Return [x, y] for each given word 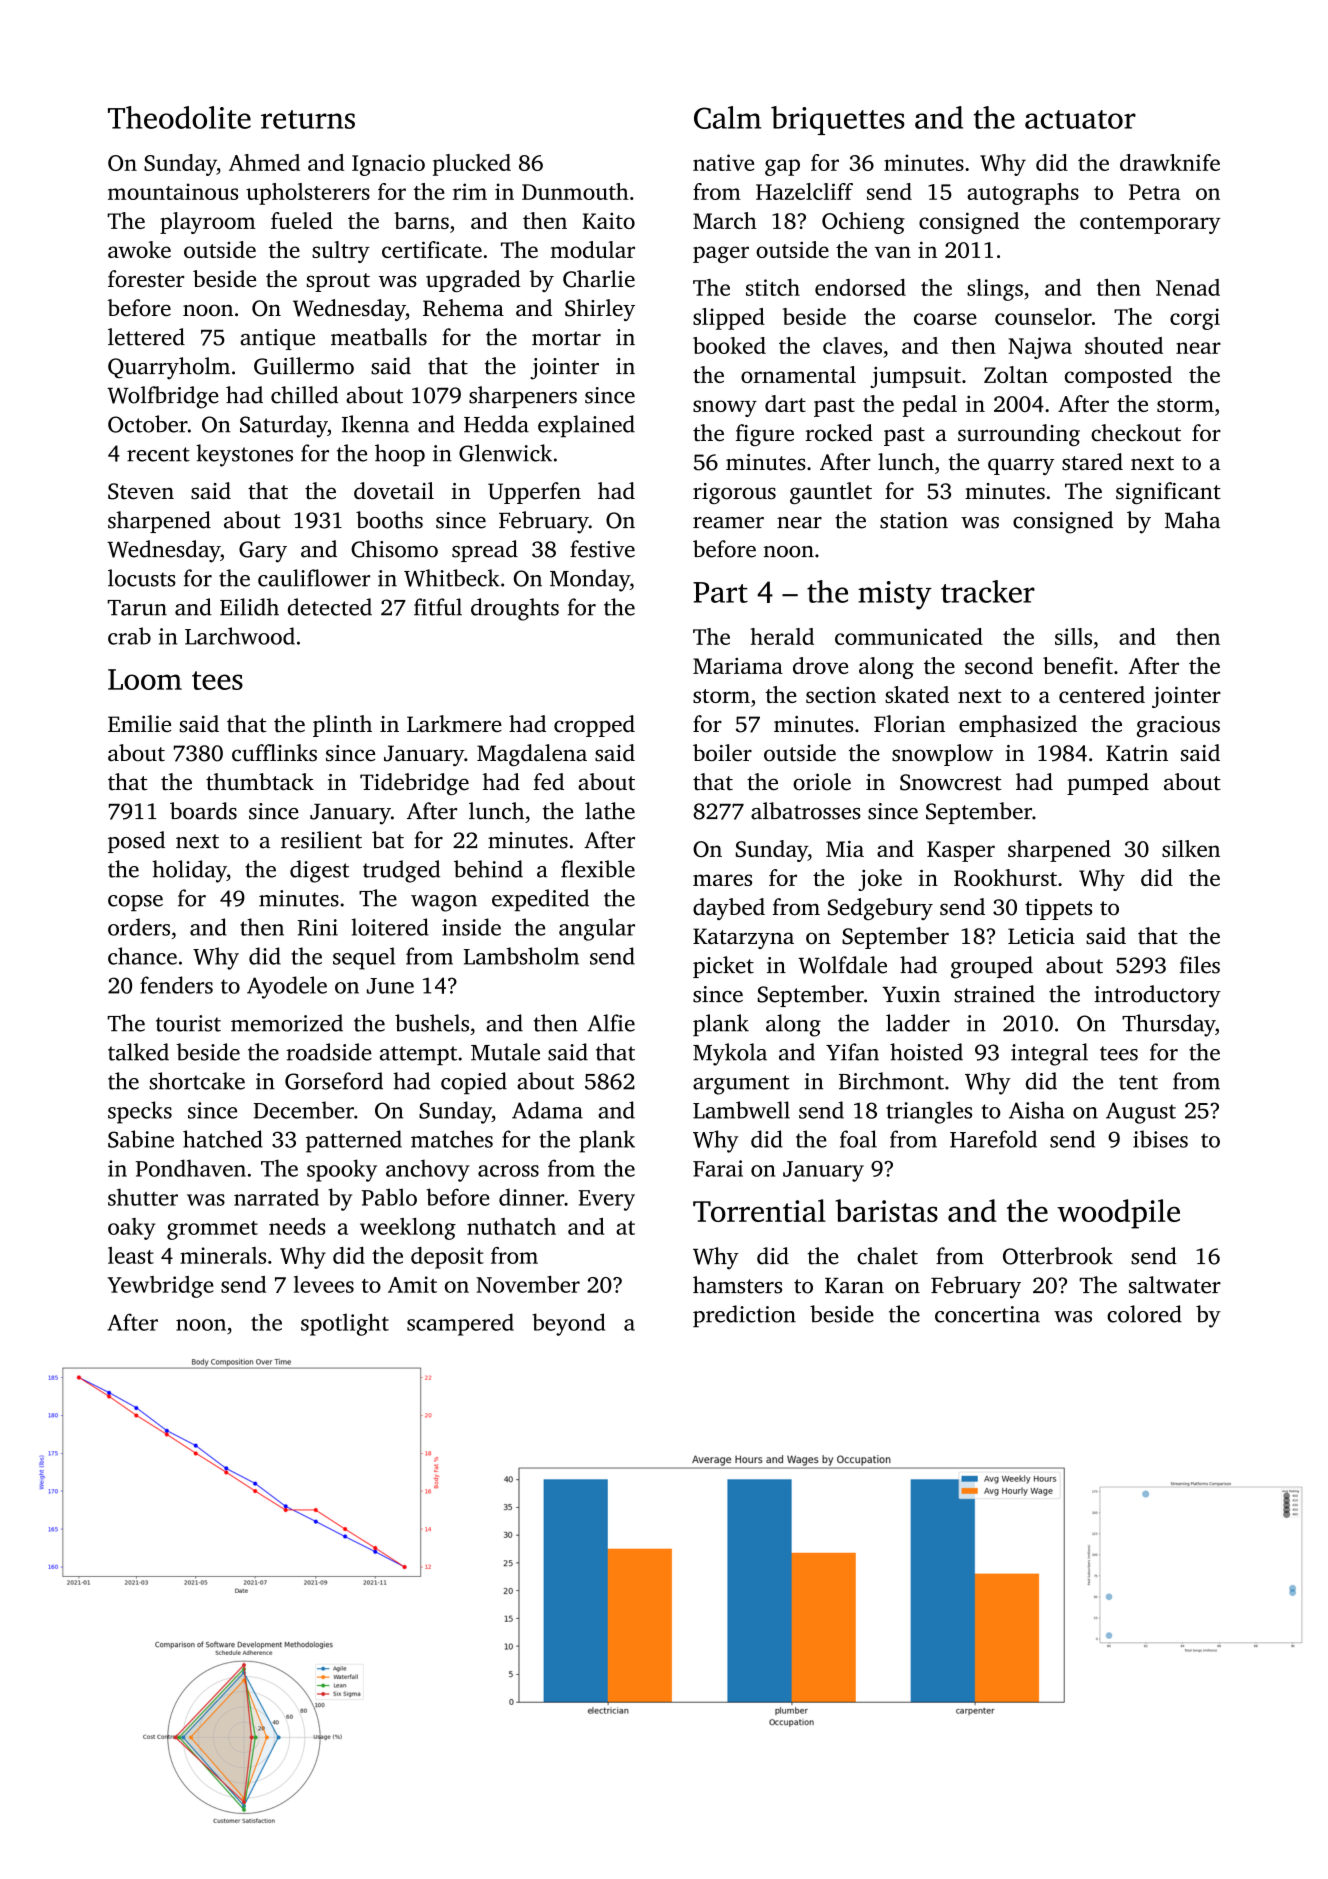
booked [729, 345]
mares [722, 880]
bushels [432, 1023]
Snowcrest [950, 782]
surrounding [1019, 435]
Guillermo [304, 366]
